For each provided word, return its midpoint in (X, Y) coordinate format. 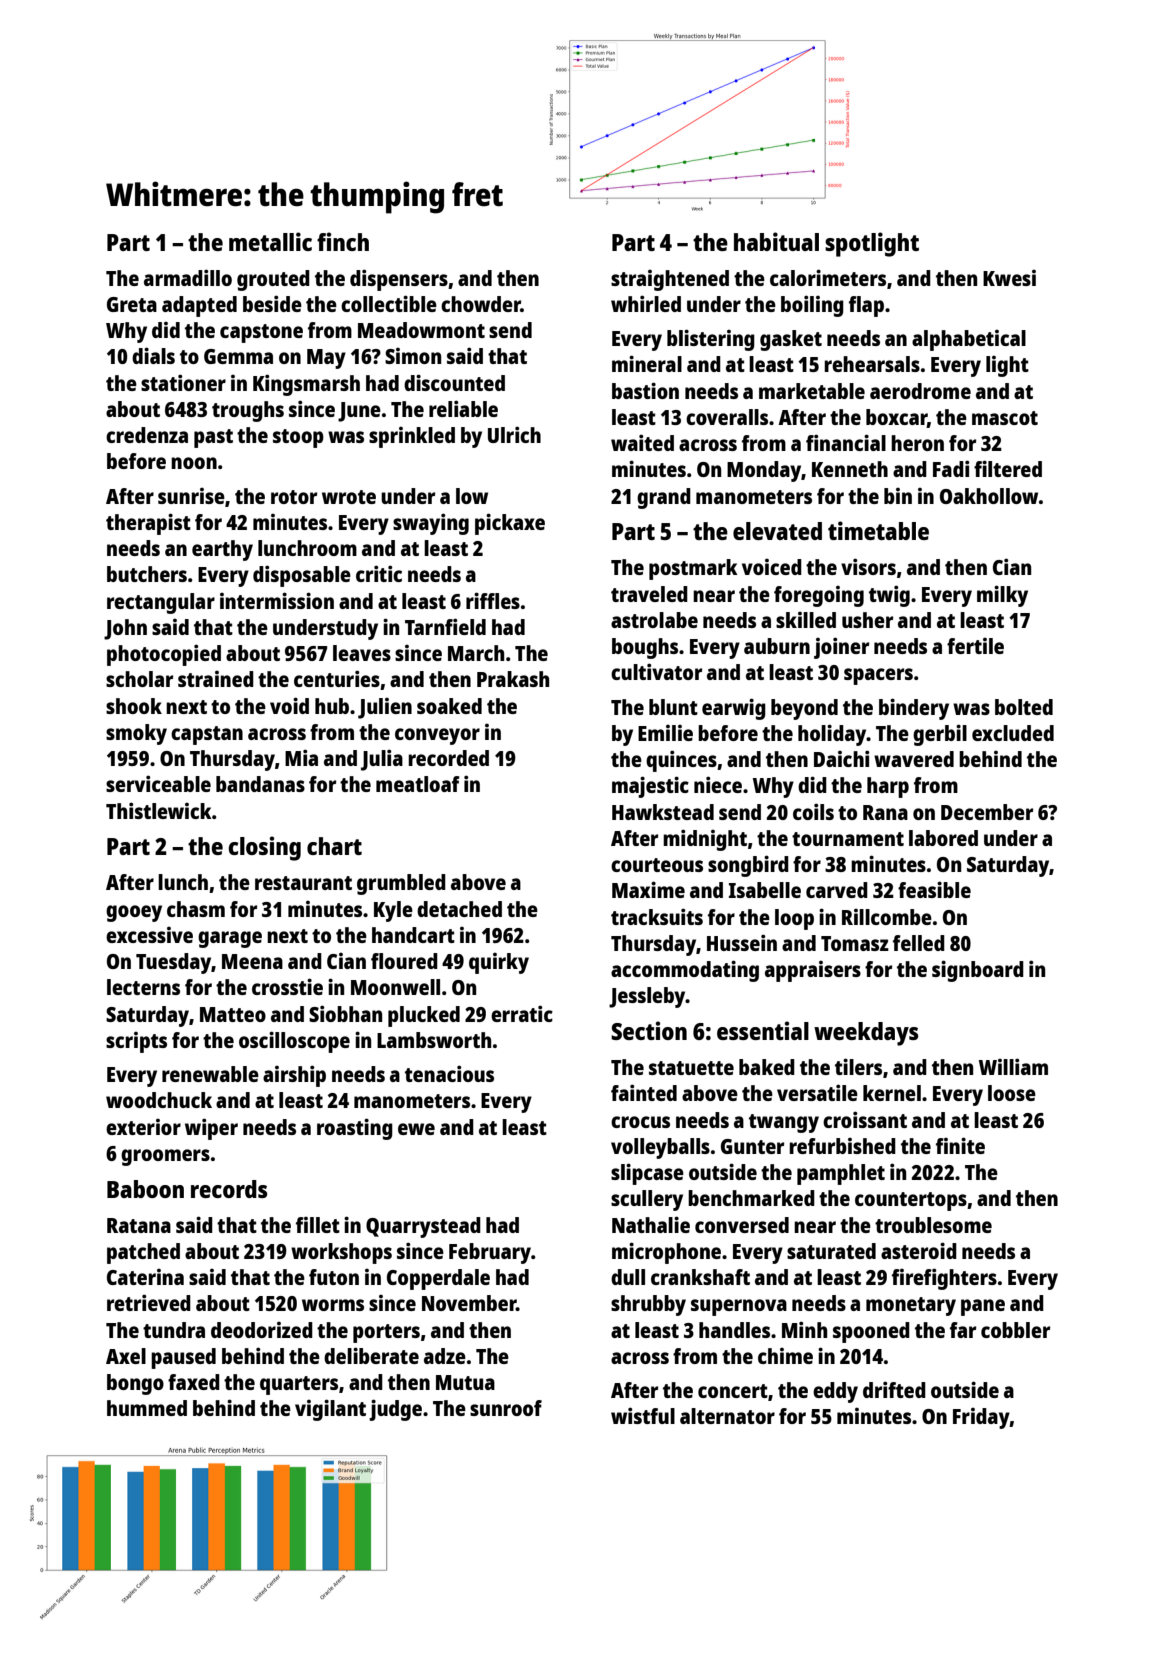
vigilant (330, 1410)
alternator (727, 1416)
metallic (270, 241)
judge (395, 1410)
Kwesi (1009, 278)
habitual (776, 241)
